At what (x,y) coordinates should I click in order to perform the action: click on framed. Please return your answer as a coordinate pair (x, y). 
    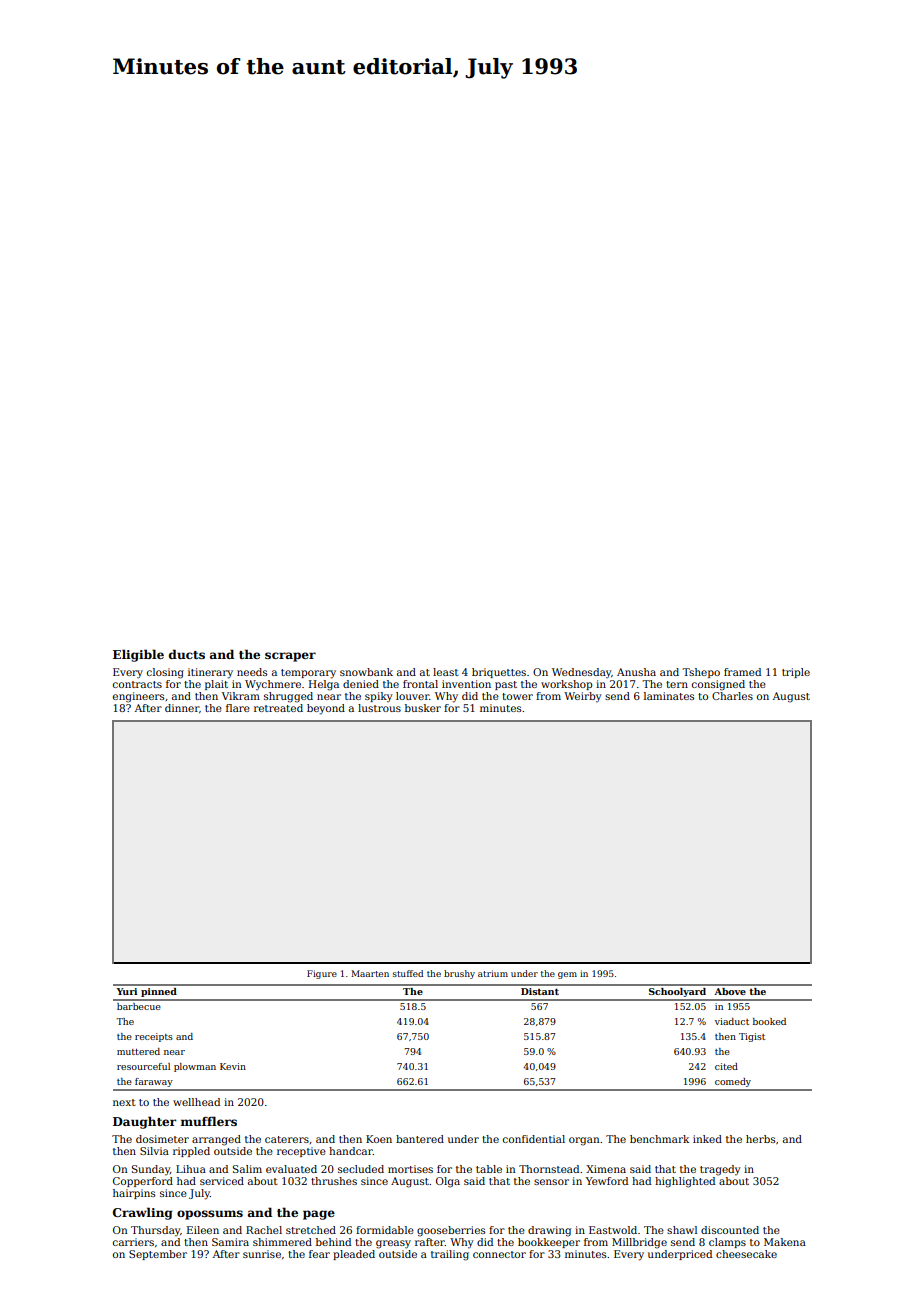
    Looking at the image, I should click on (742, 672).
